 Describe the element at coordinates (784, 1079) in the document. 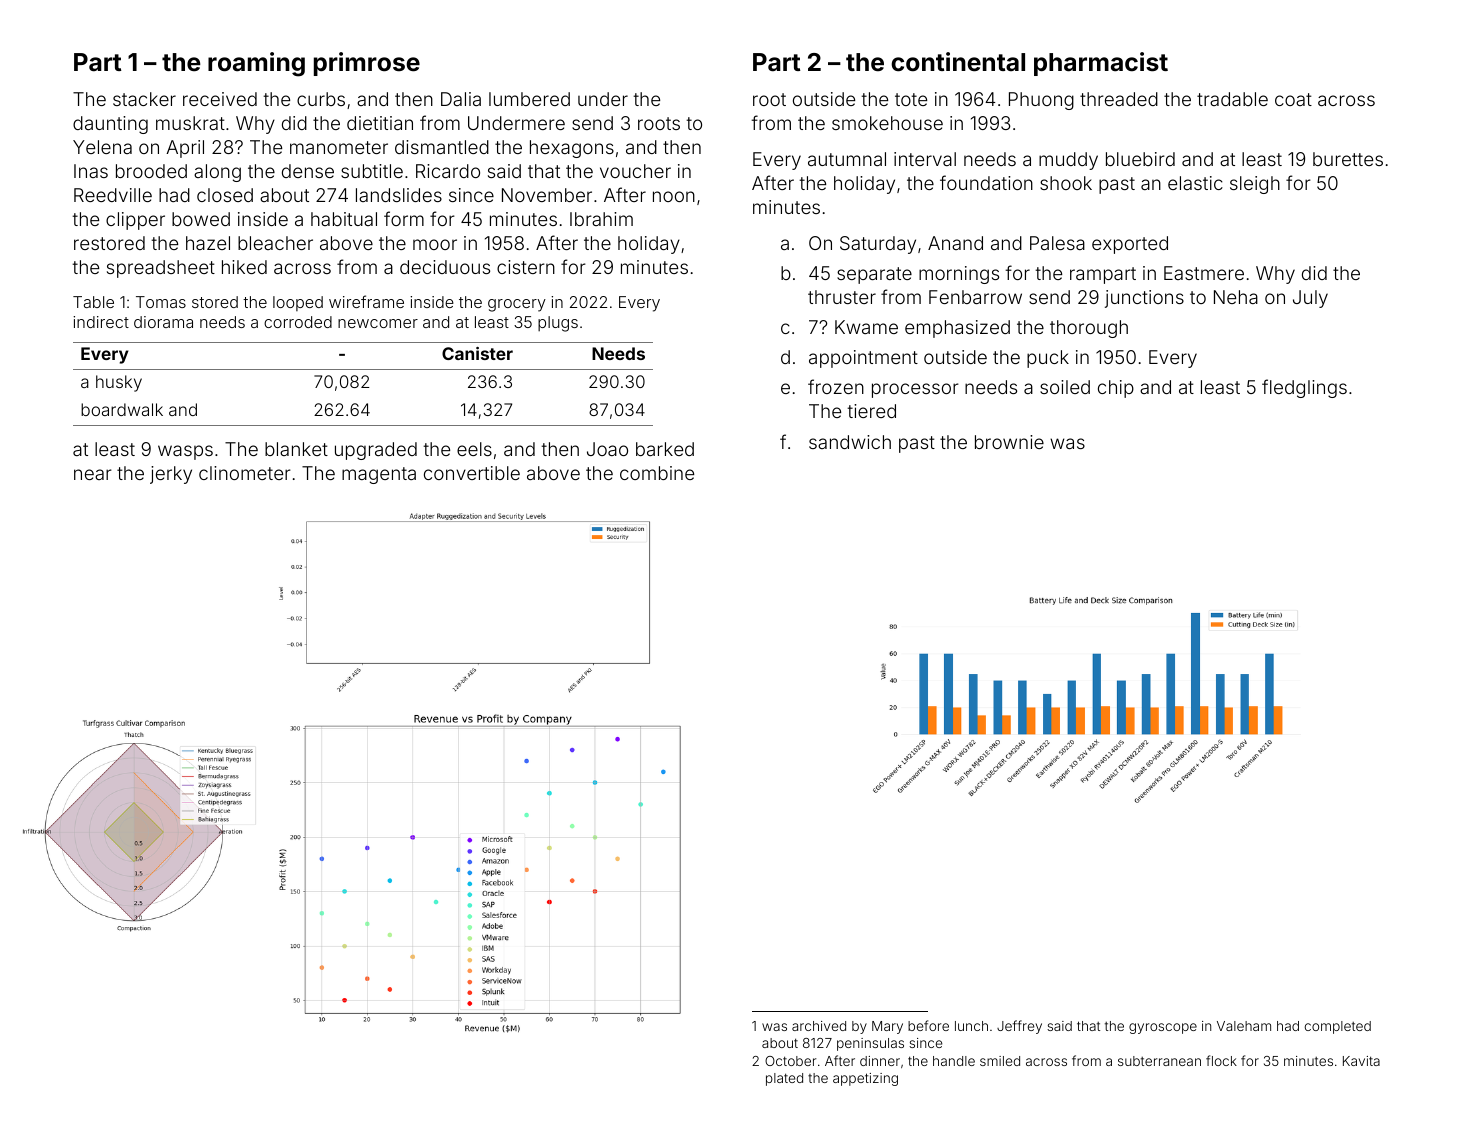

I see `plated` at that location.
